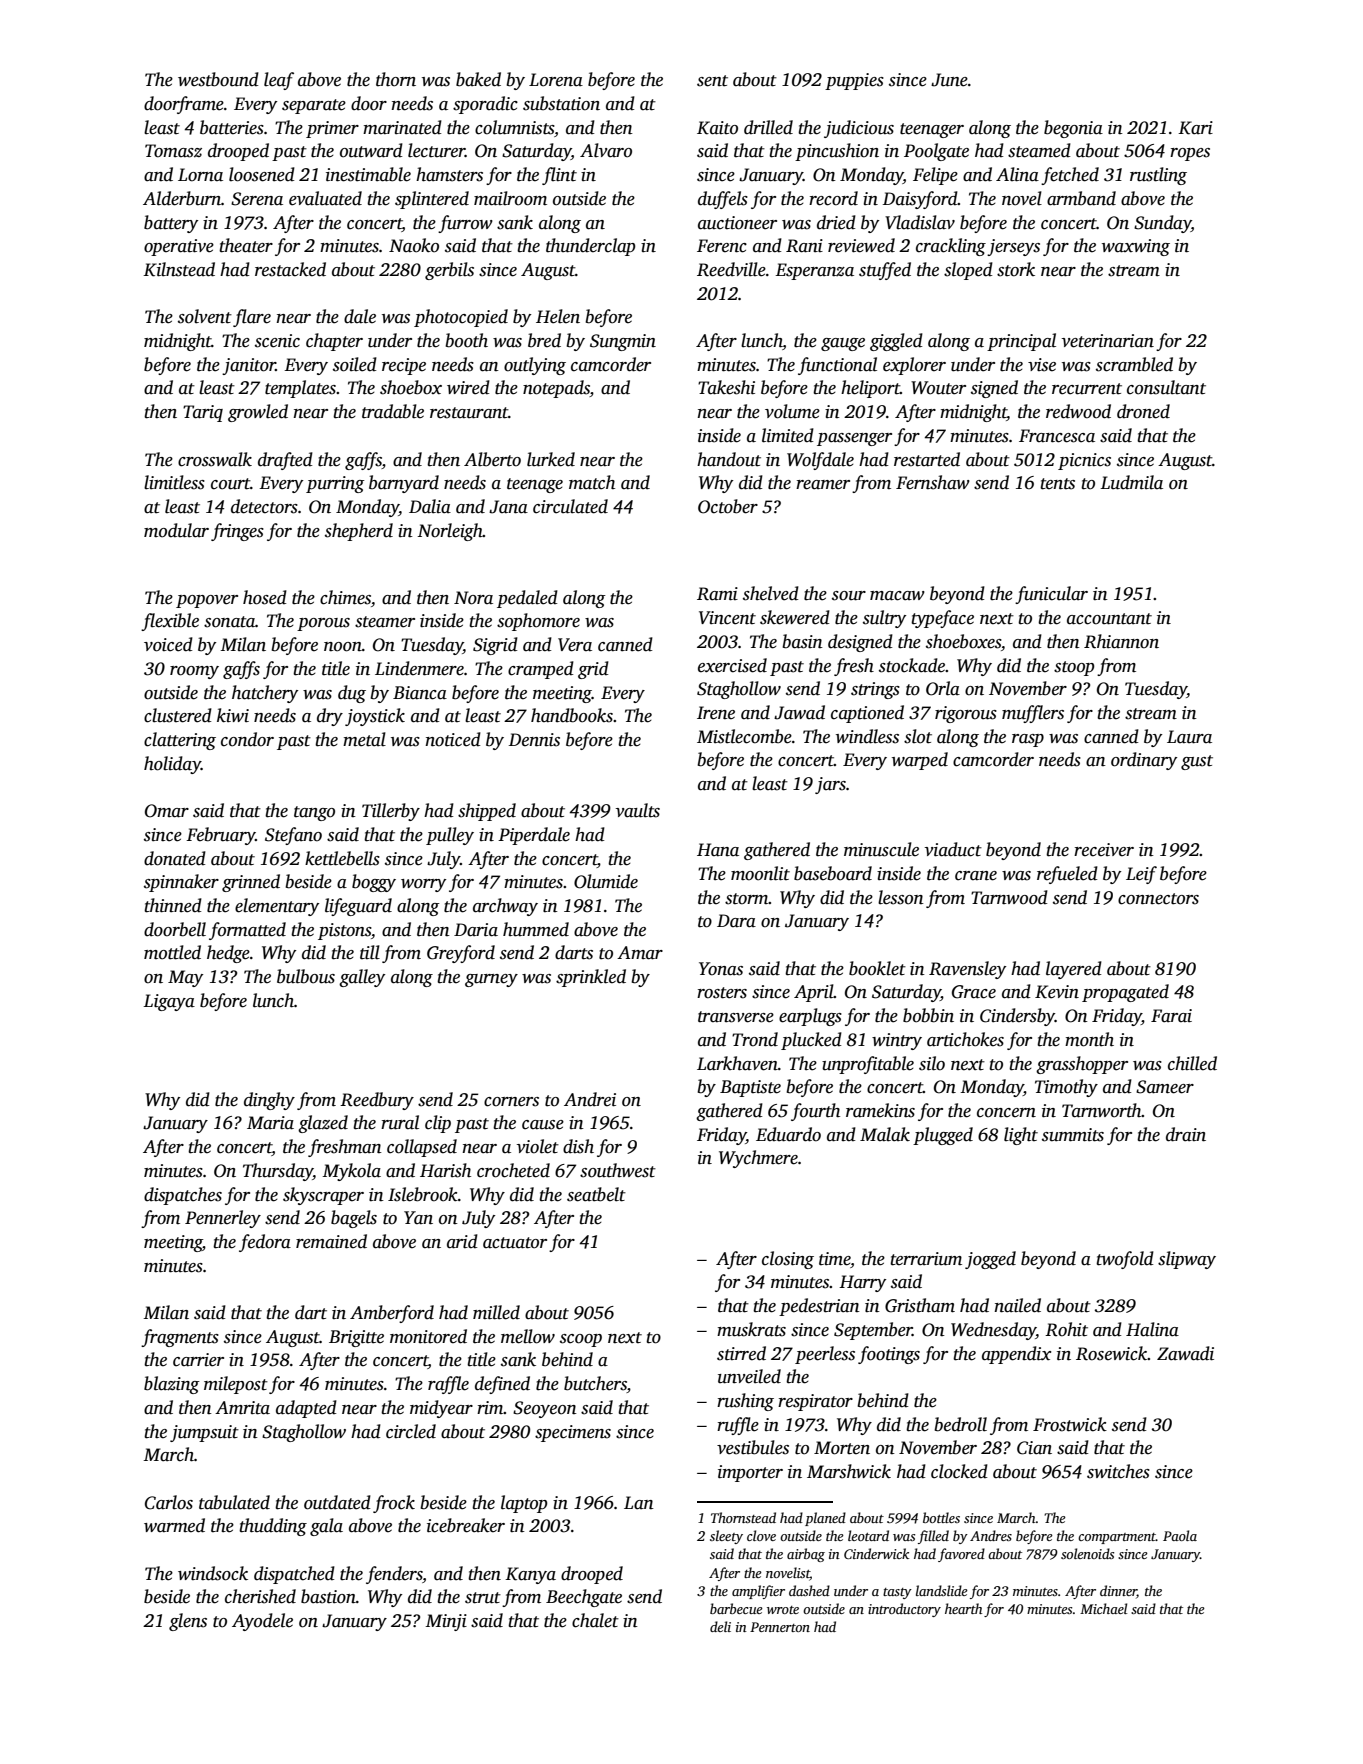 The image size is (1363, 1764). Describe the element at coordinates (205, 316) in the screenshot. I see `solvent` at that location.
